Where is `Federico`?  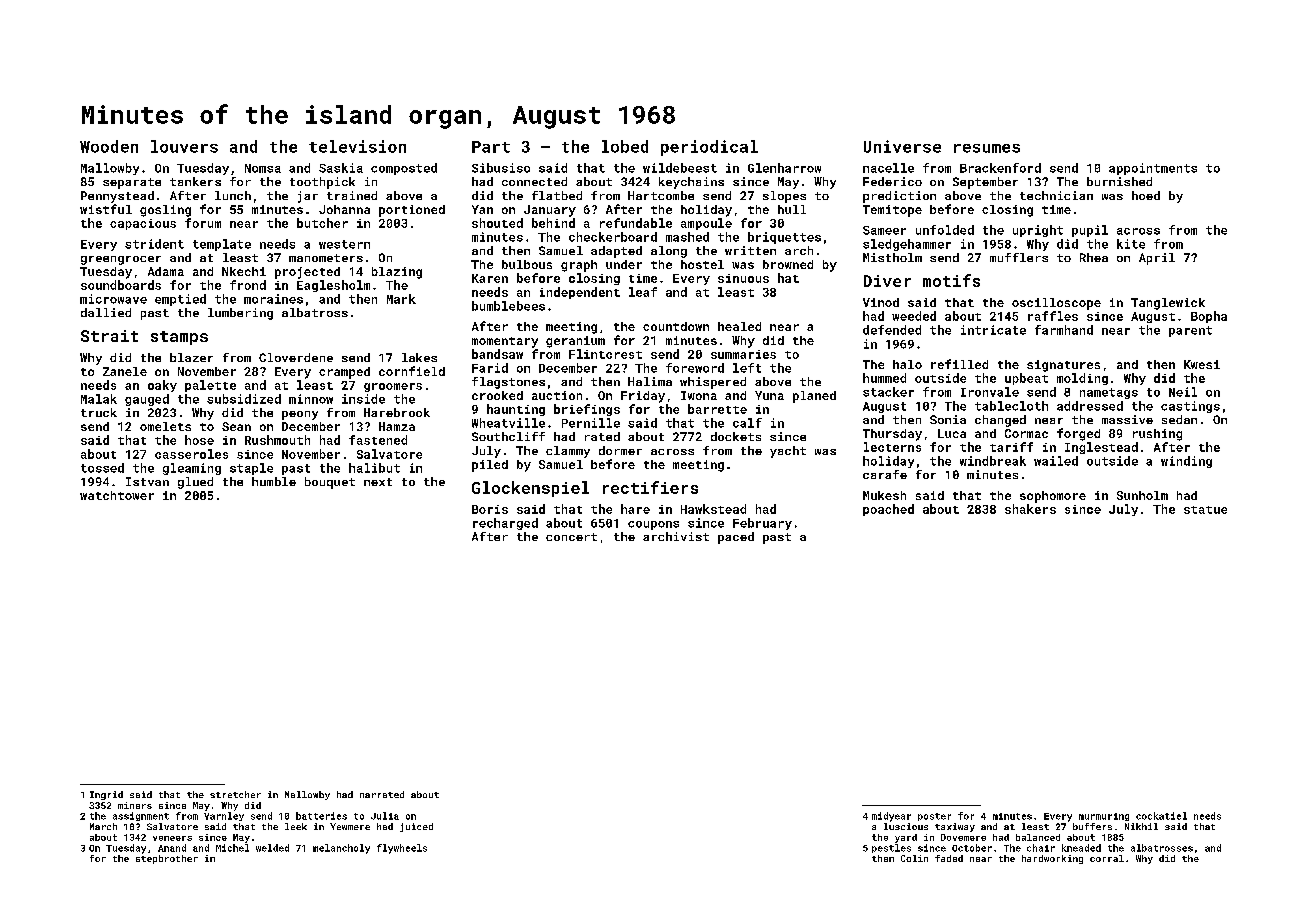 Federico is located at coordinates (892, 181).
